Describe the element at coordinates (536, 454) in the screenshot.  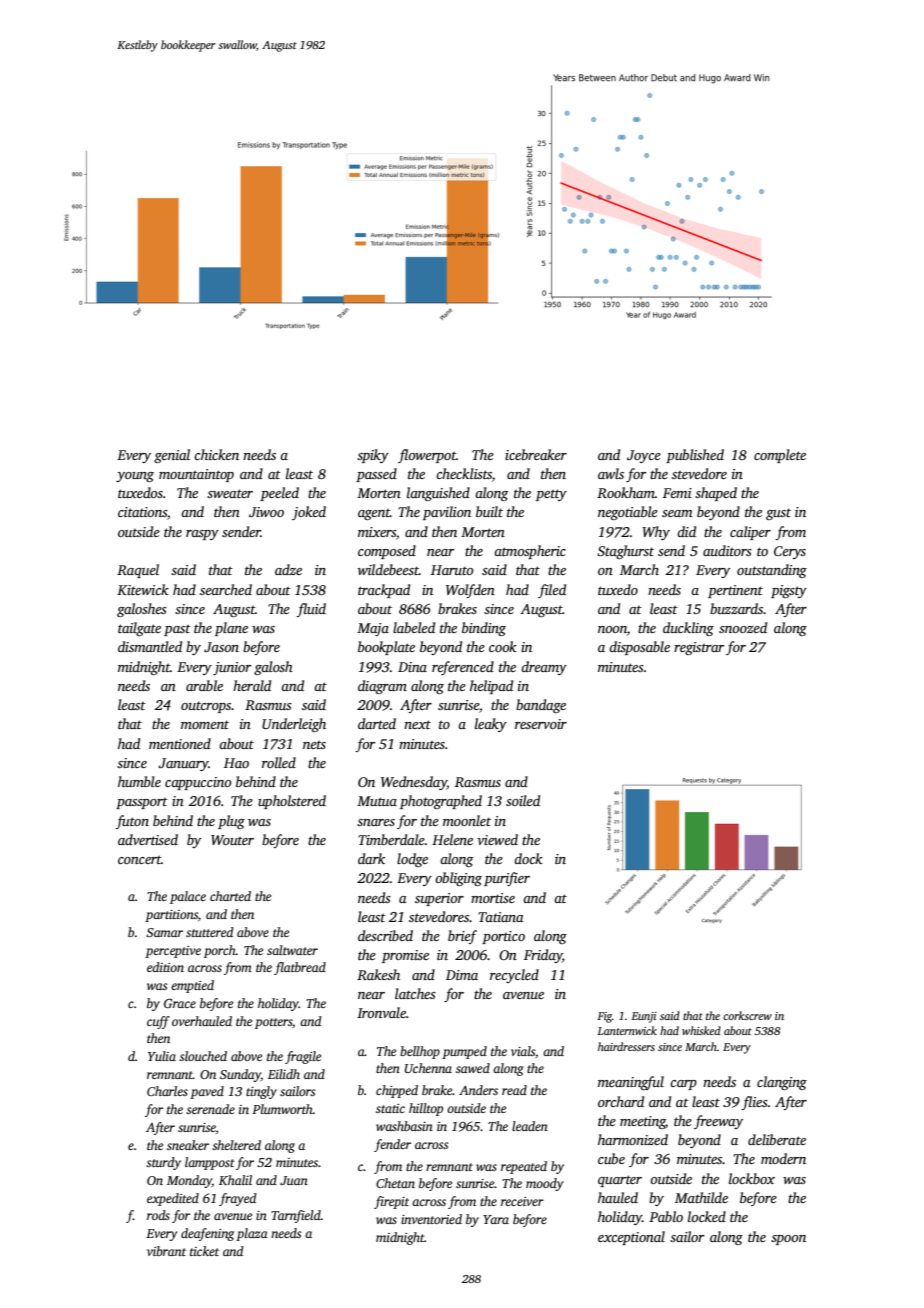
I see `icebreaker` at that location.
